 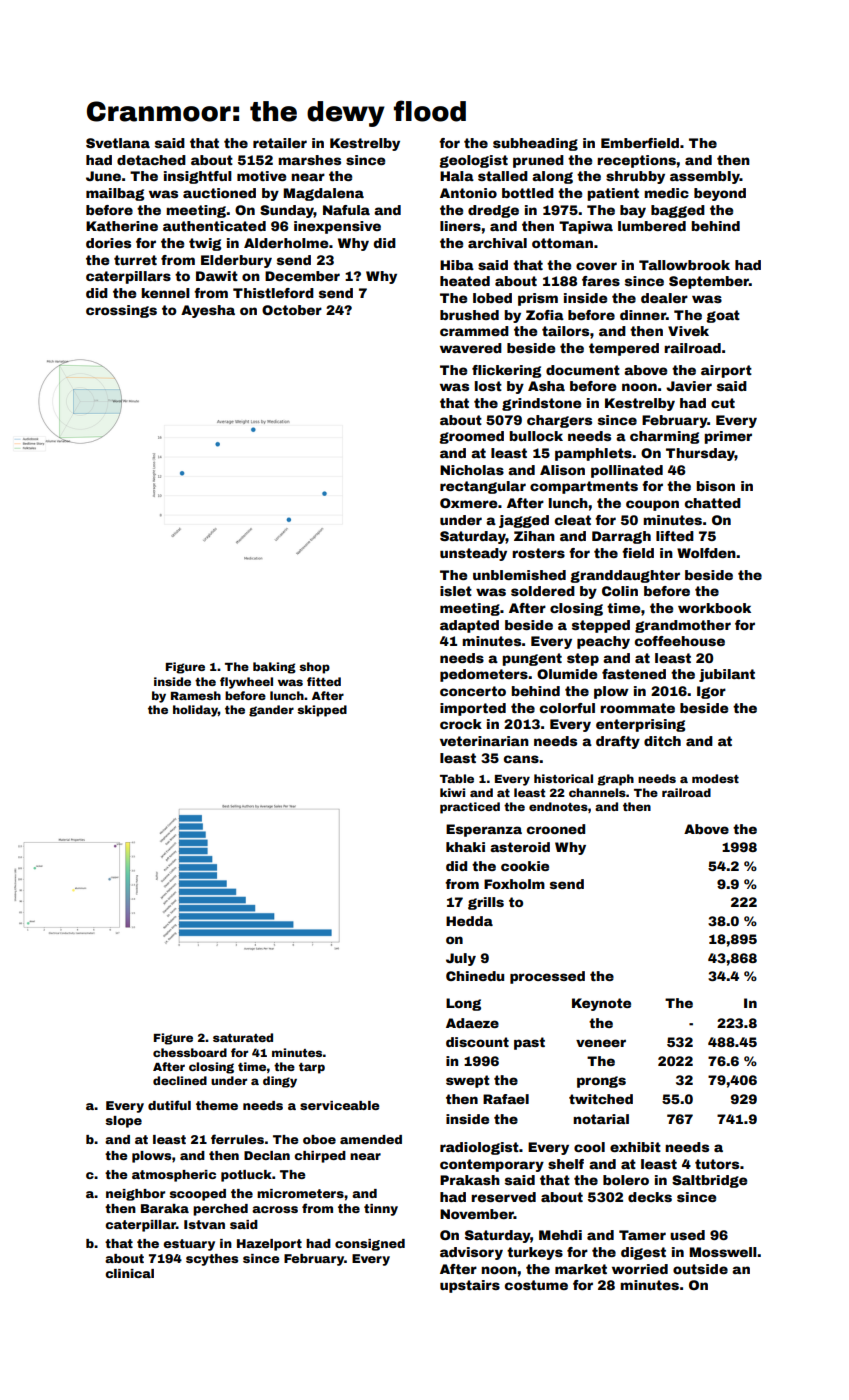 I want to click on Mosswell, so click(x=723, y=1252).
